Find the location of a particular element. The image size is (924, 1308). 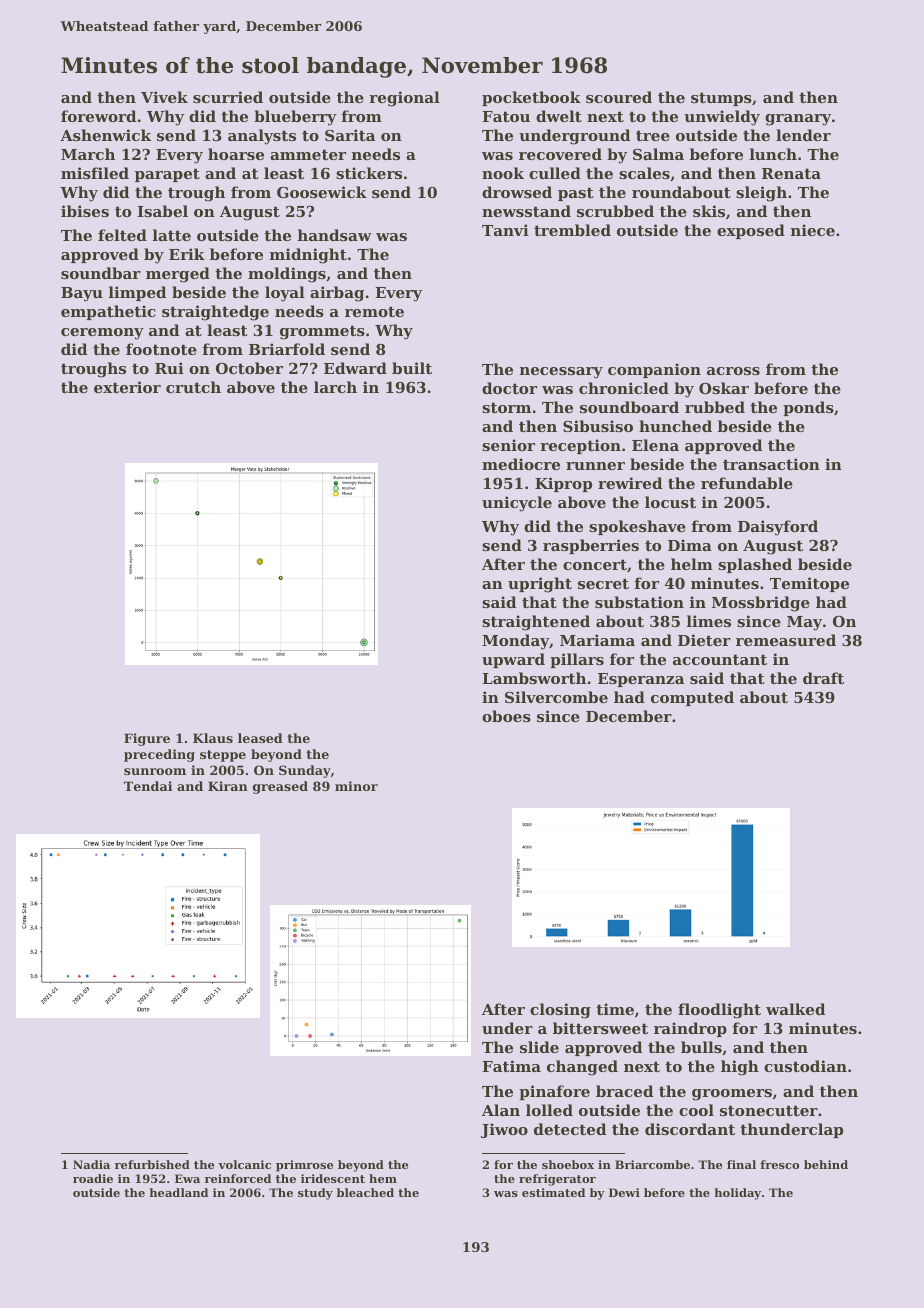

computed is located at coordinates (692, 698).
